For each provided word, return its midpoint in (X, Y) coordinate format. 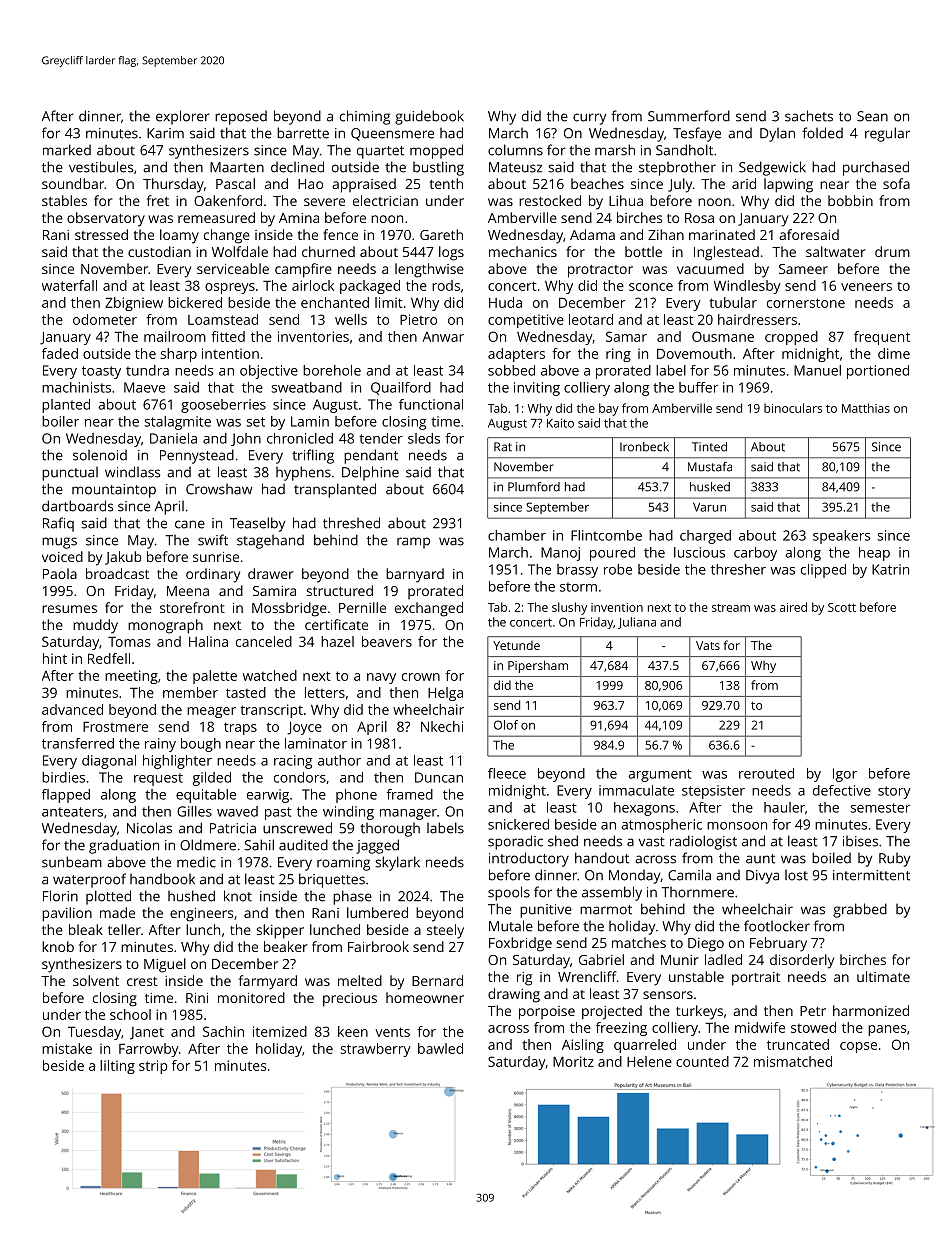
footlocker (777, 926)
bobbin (850, 200)
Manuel (817, 370)
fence (340, 234)
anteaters (72, 812)
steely (445, 931)
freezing (621, 1029)
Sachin (223, 1031)
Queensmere (392, 134)
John (246, 439)
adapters (516, 355)
